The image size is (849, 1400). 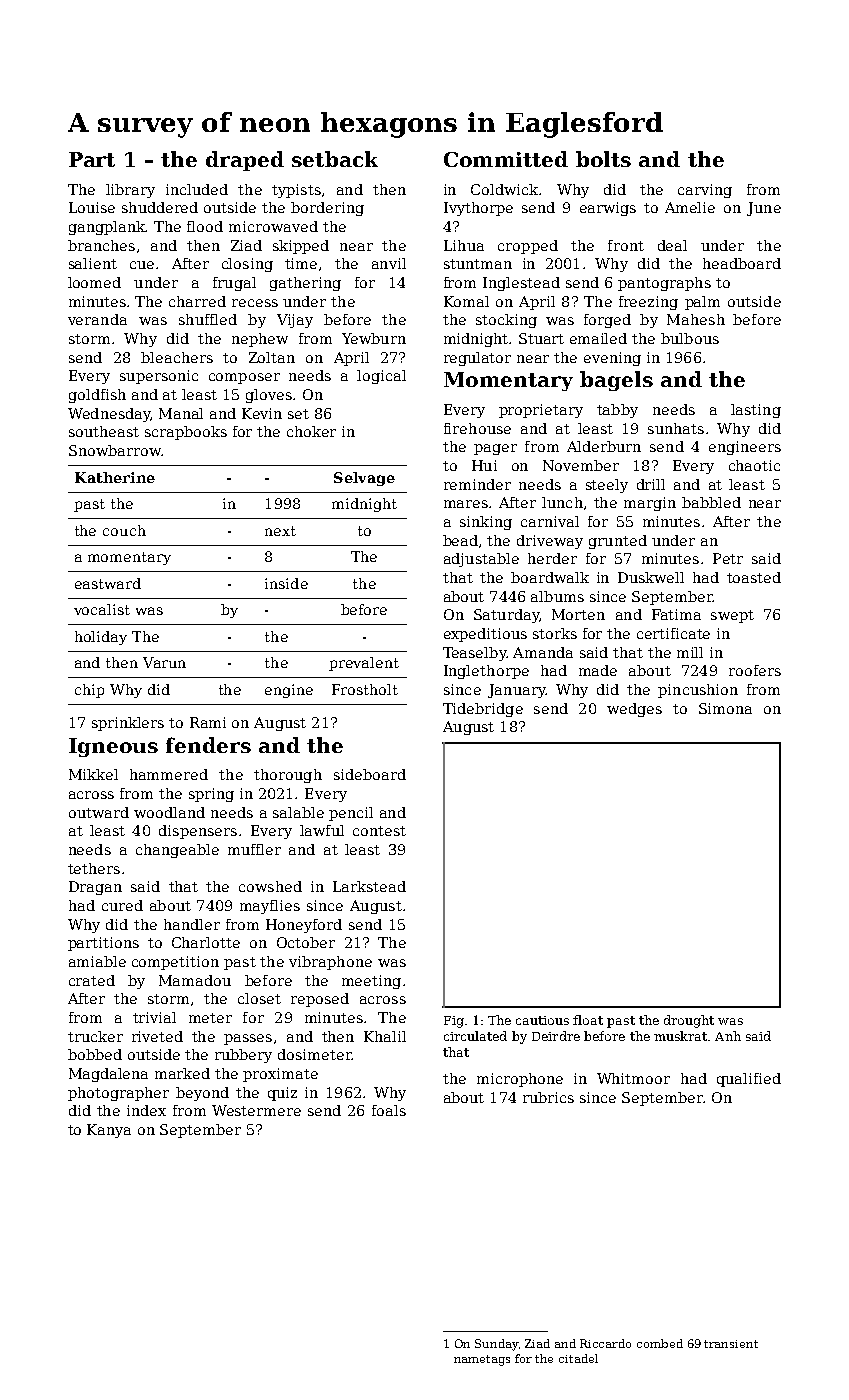 What do you see at coordinates (130, 191) in the screenshot?
I see `library` at bounding box center [130, 191].
